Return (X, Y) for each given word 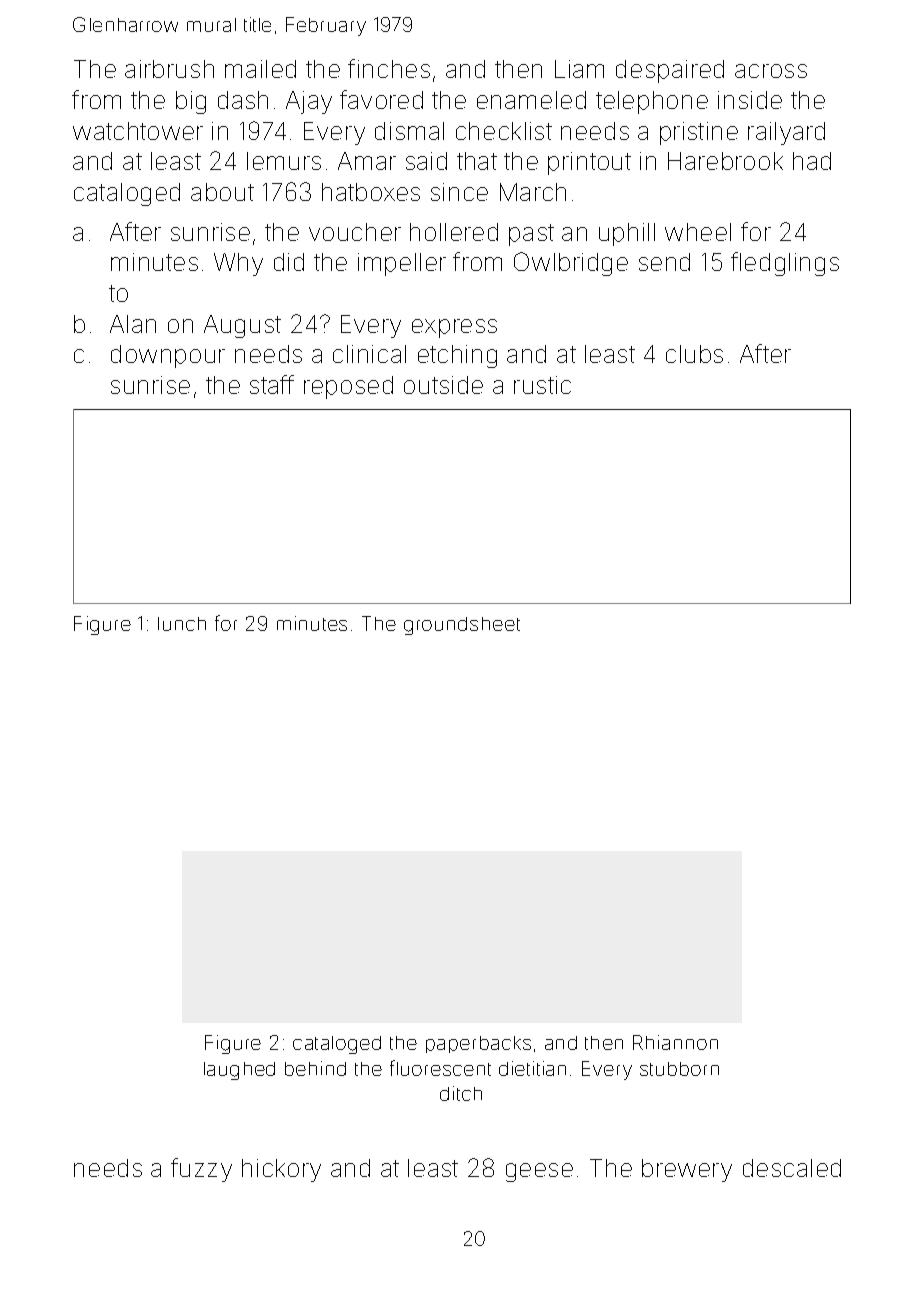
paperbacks (478, 1044)
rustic (542, 385)
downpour (168, 356)
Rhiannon (675, 1042)
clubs (694, 354)
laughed (239, 1071)
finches (389, 68)
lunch (182, 624)
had (812, 161)
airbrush (169, 69)
